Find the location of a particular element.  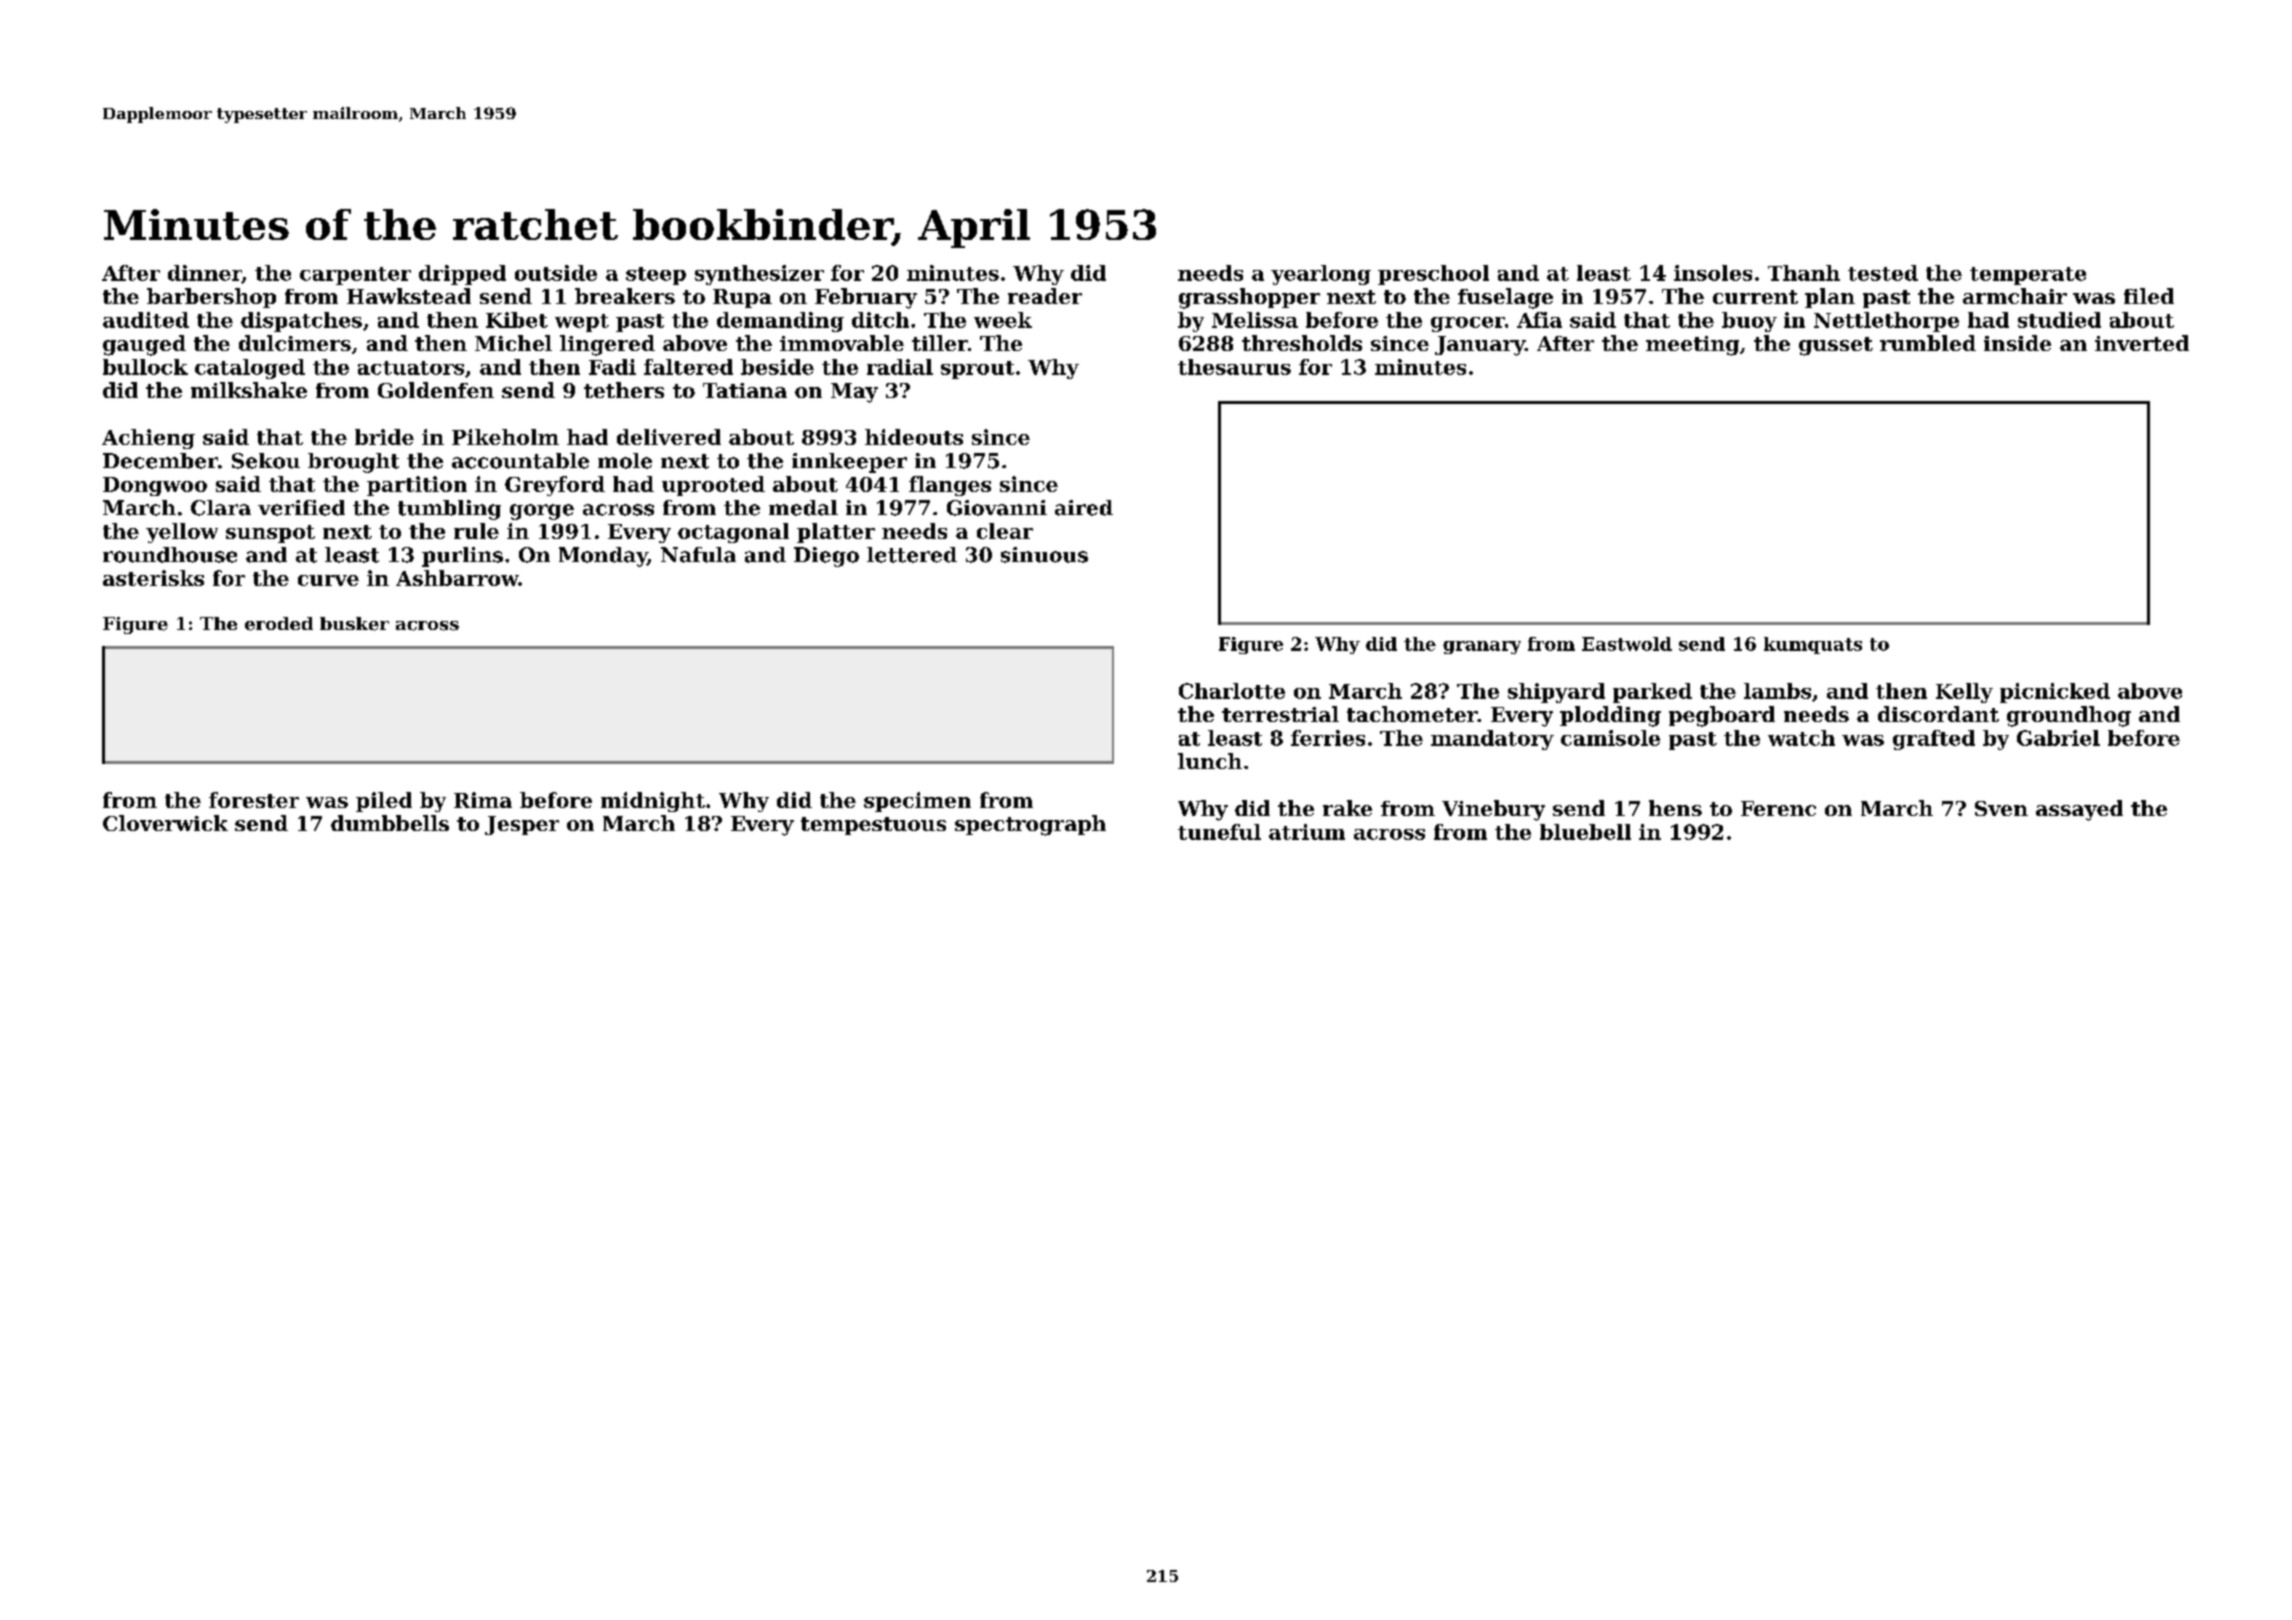

dinner is located at coordinates (205, 274).
